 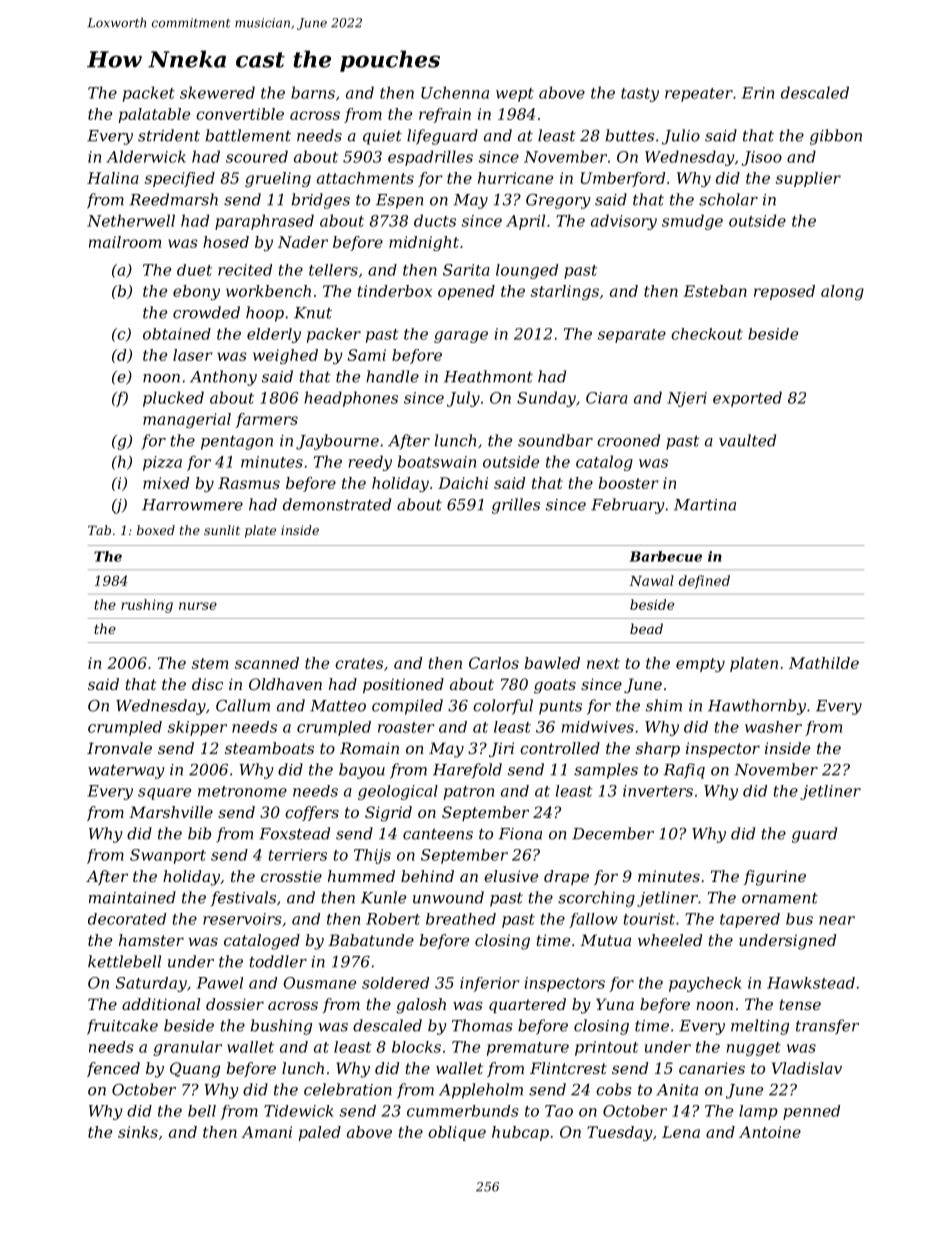 What do you see at coordinates (240, 114) in the screenshot?
I see `convertible` at bounding box center [240, 114].
